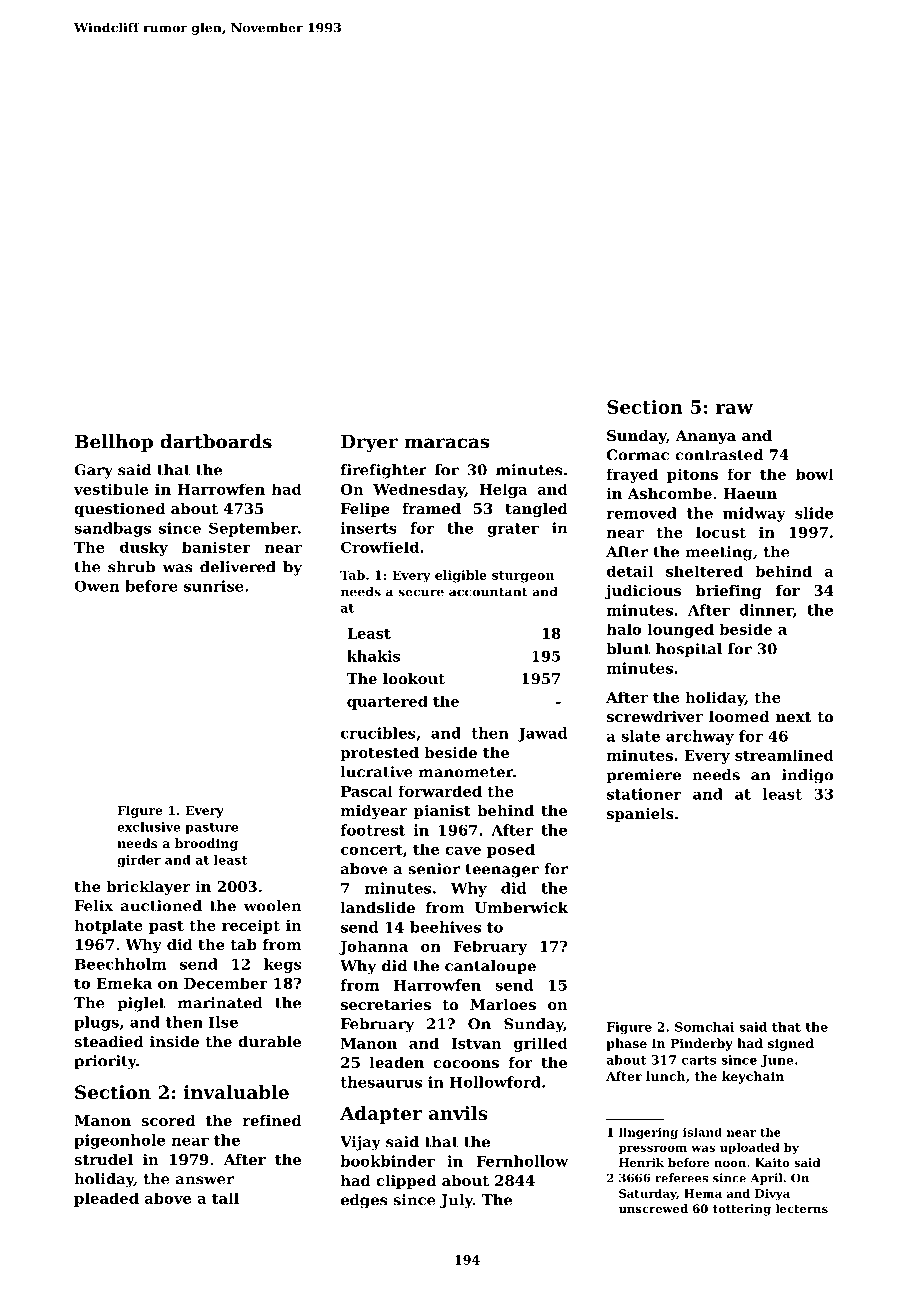  I want to click on exclusive, so click(149, 827).
